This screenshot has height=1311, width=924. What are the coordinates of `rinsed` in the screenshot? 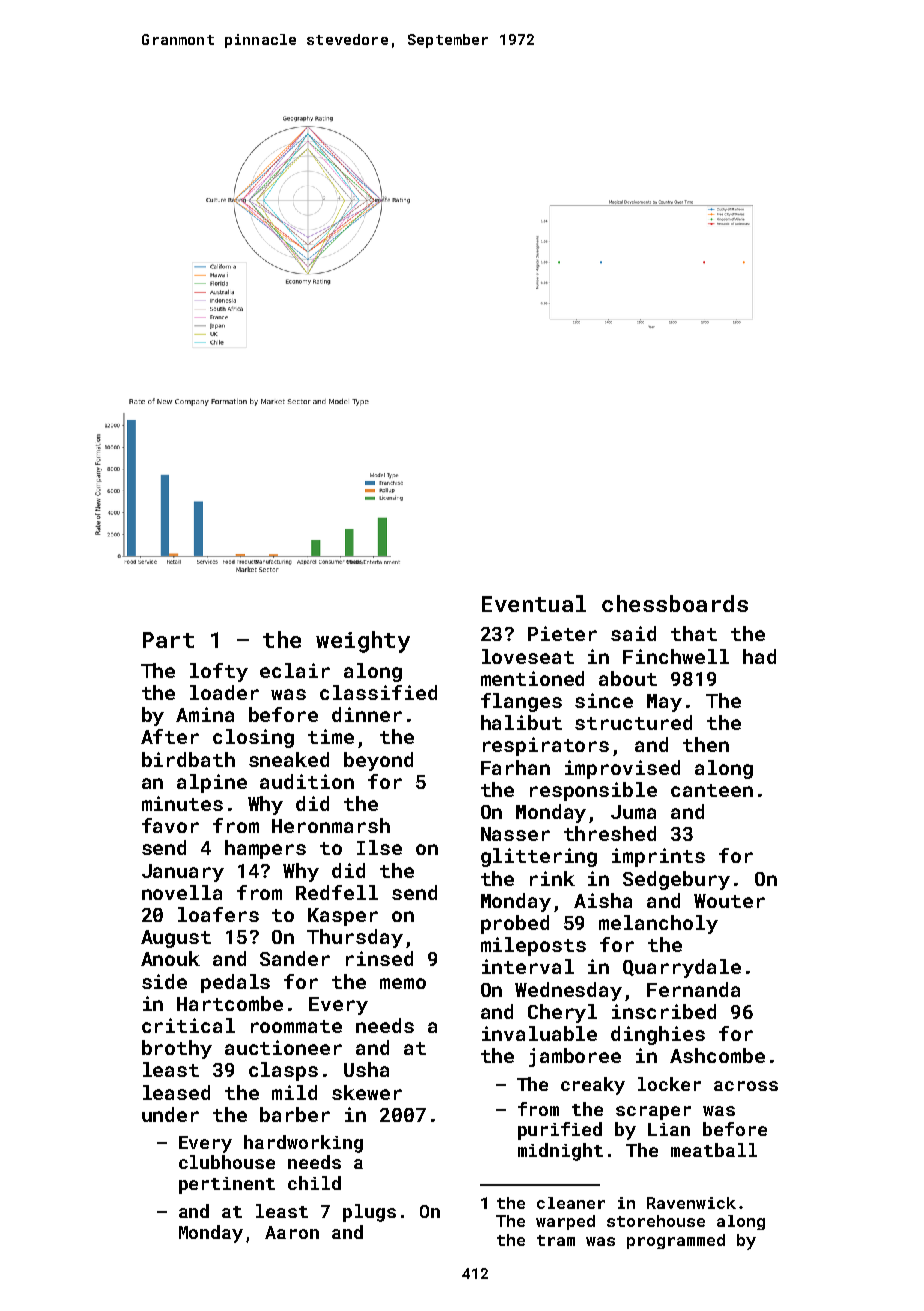 It's located at (379, 958).
